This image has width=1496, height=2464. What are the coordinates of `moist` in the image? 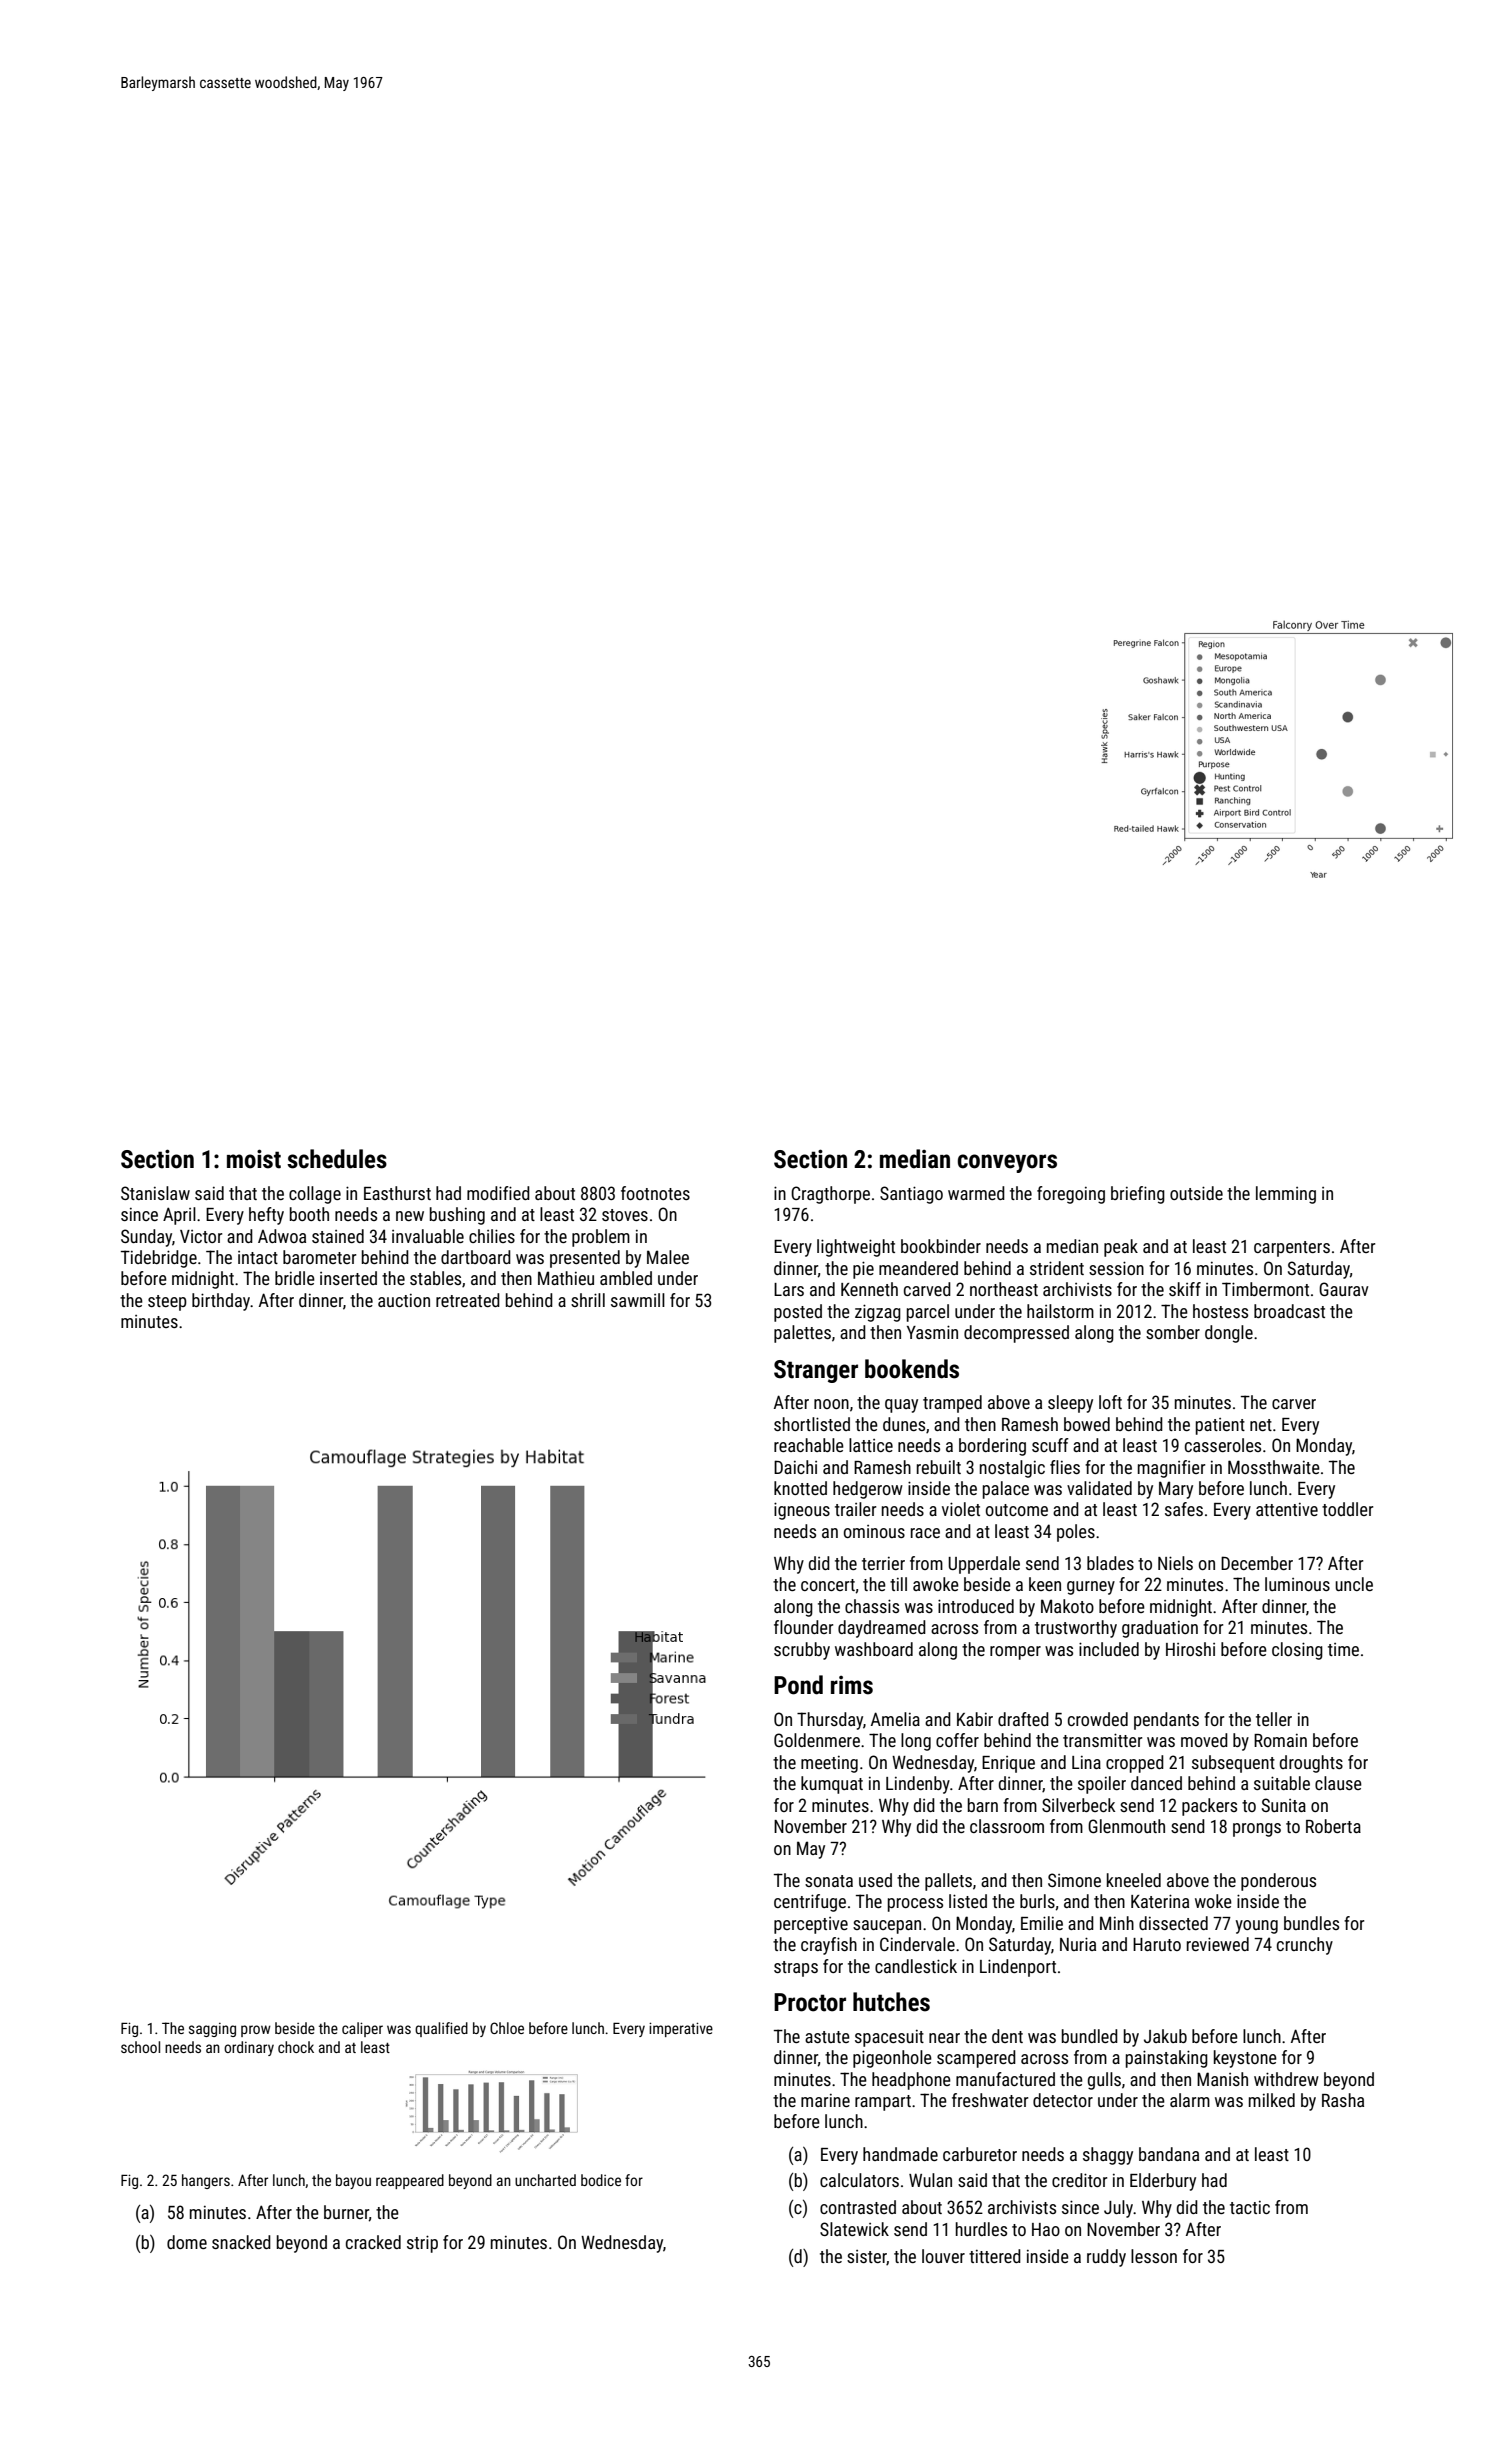 It's located at (254, 1159).
